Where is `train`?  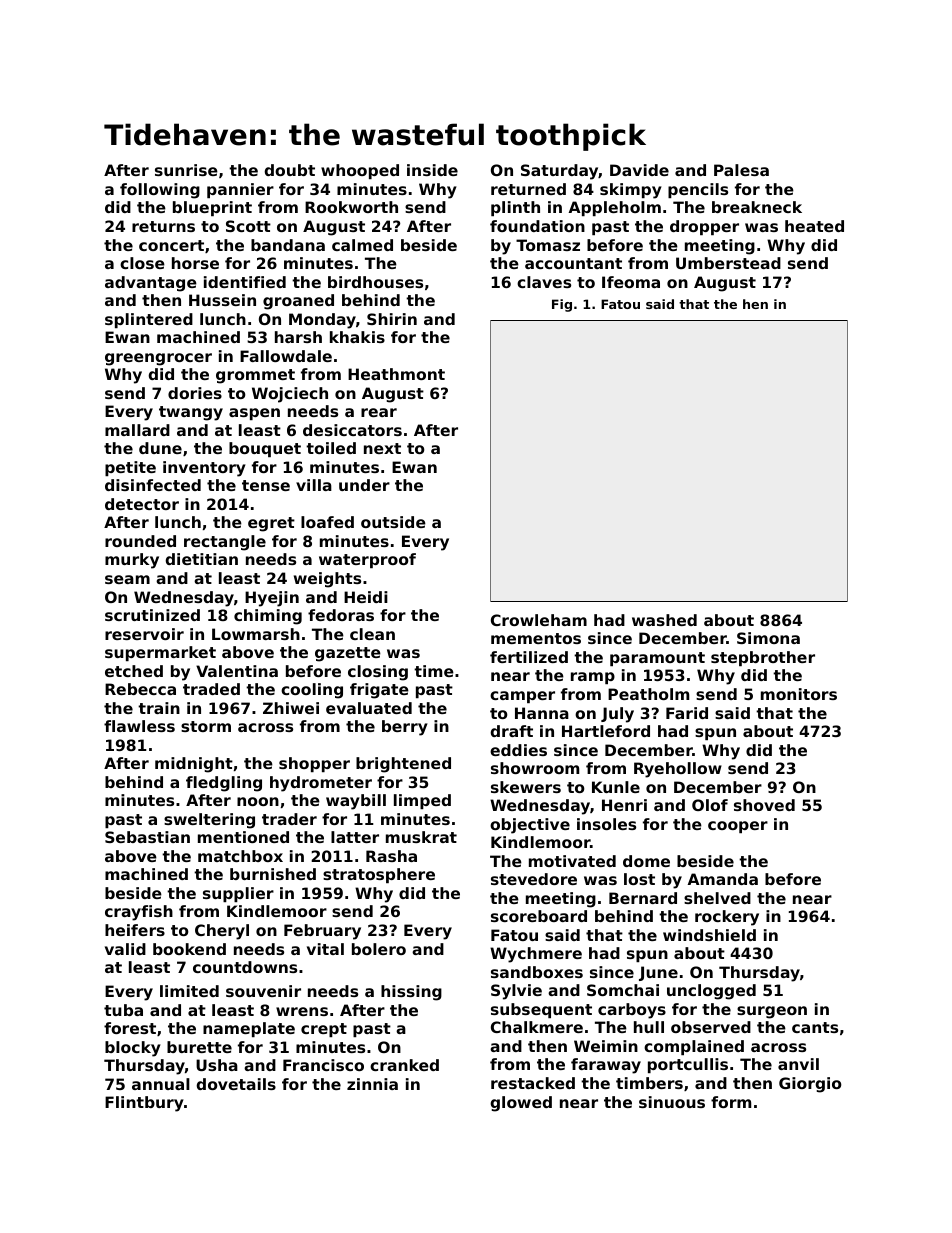 train is located at coordinates (159, 708).
